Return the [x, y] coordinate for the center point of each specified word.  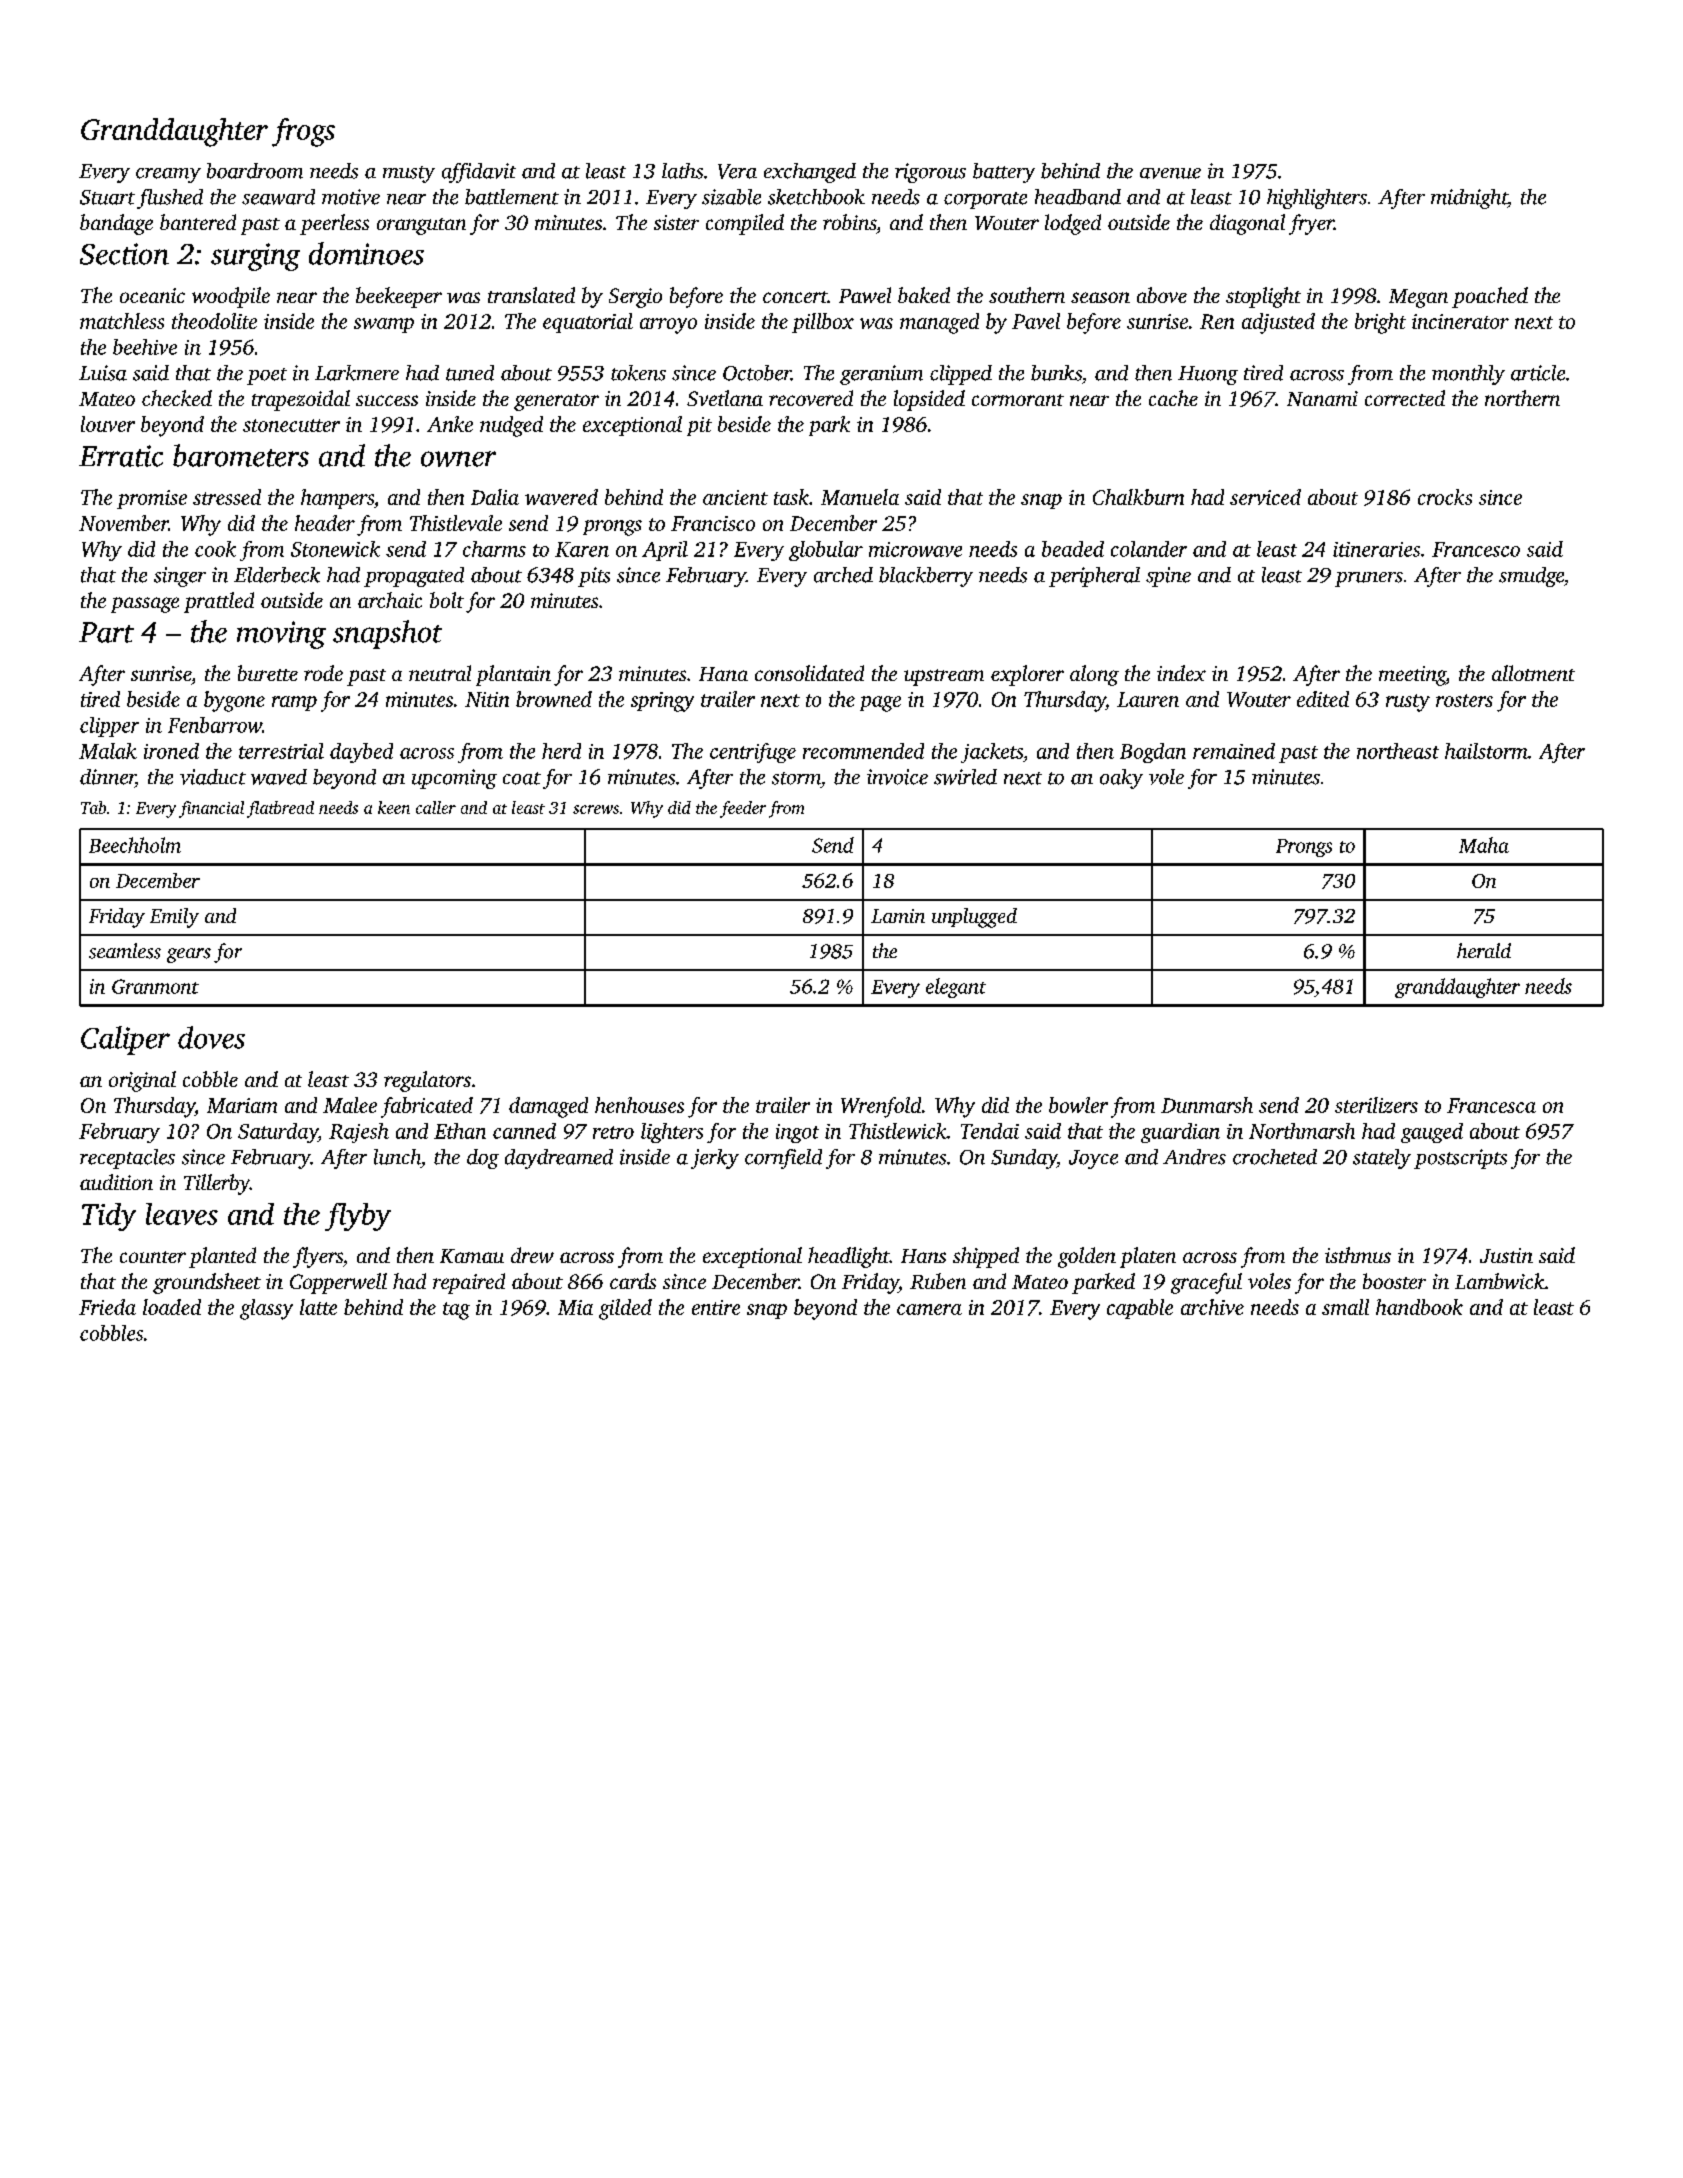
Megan [1418, 298]
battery [1004, 173]
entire [716, 1307]
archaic [390, 600]
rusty [1408, 703]
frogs [303, 132]
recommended [863, 751]
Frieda [107, 1307]
